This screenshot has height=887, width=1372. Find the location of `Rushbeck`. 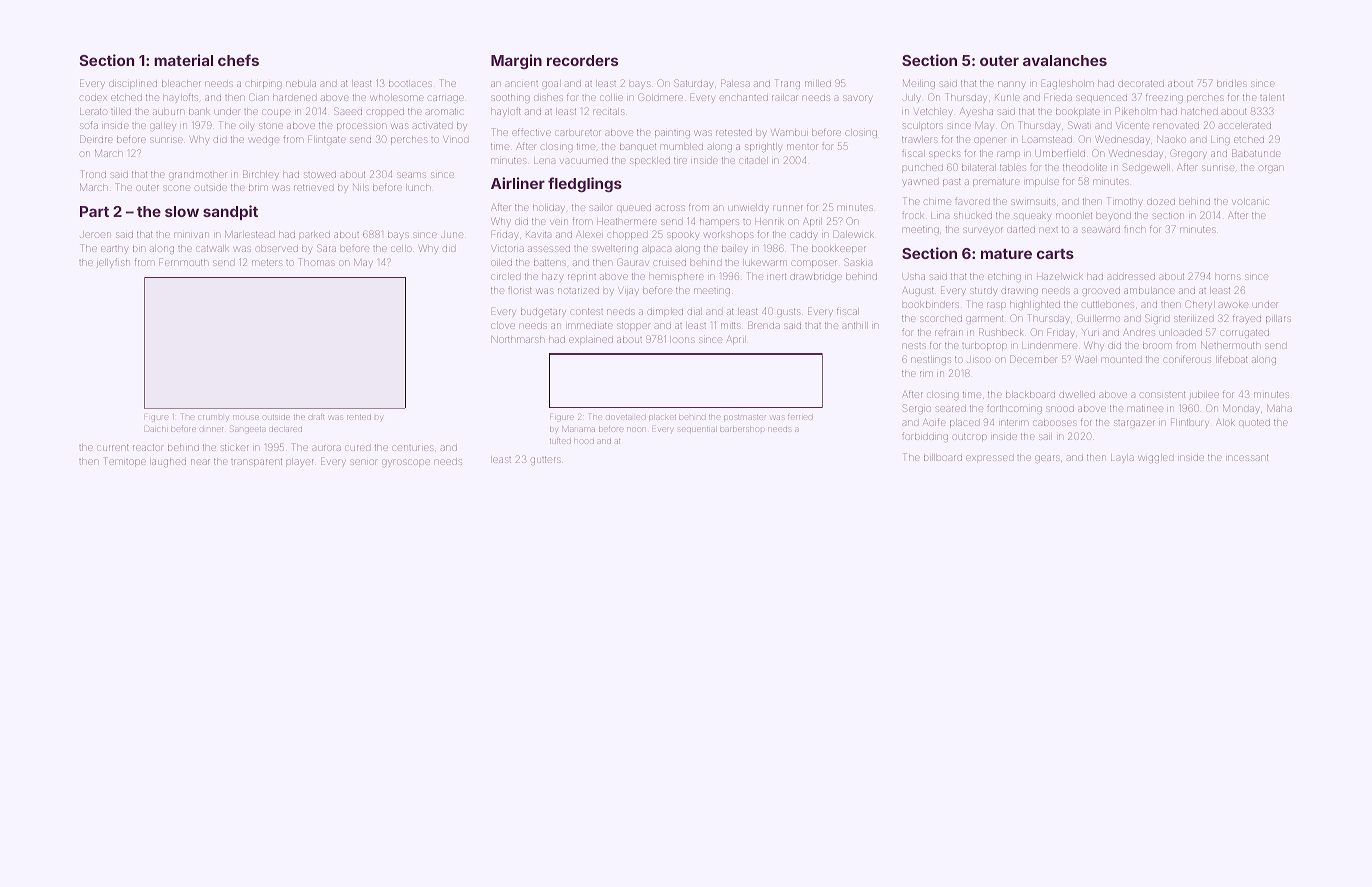

Rushbeck is located at coordinates (1001, 332).
